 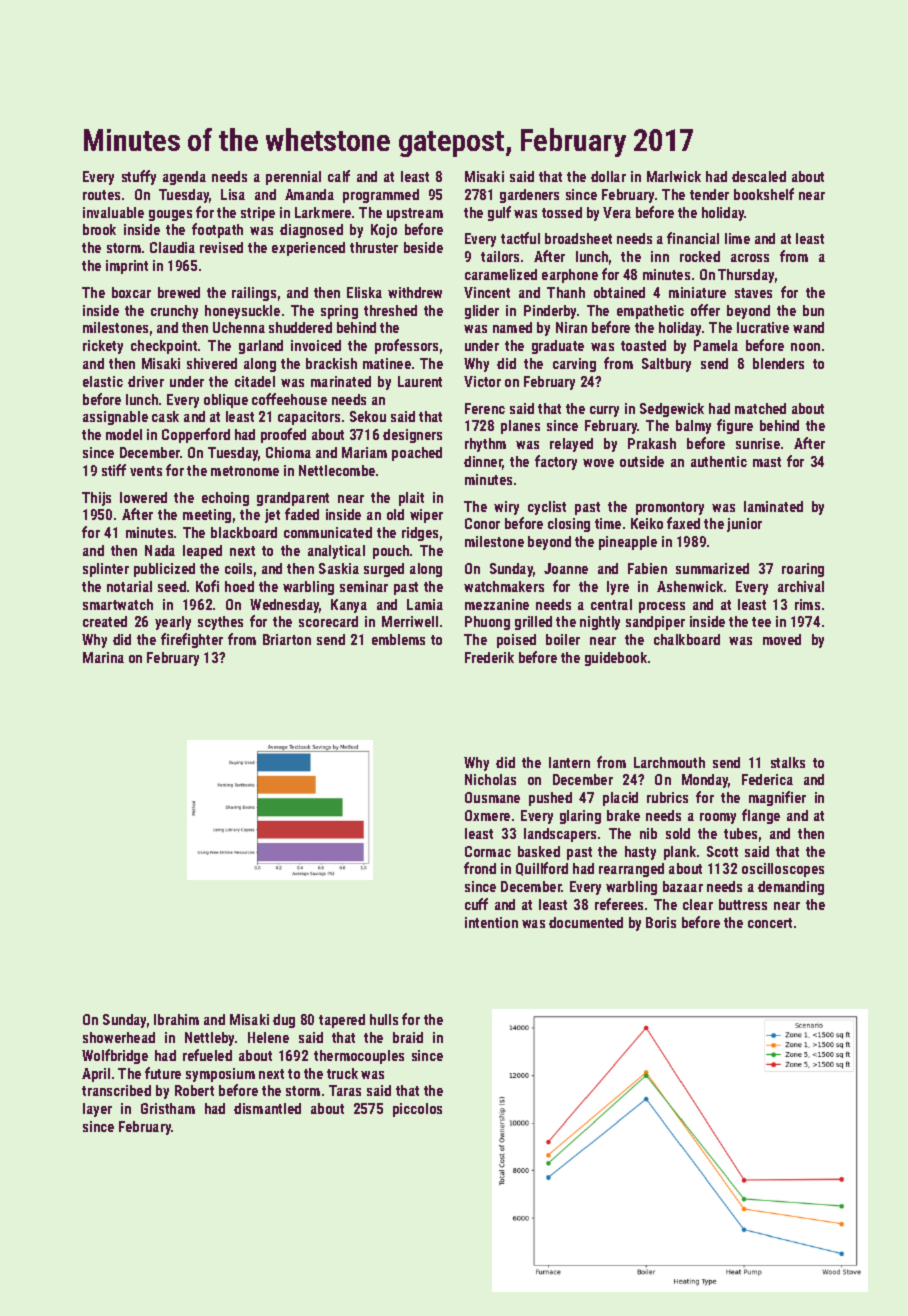 What do you see at coordinates (569, 762) in the image?
I see `lantern` at bounding box center [569, 762].
